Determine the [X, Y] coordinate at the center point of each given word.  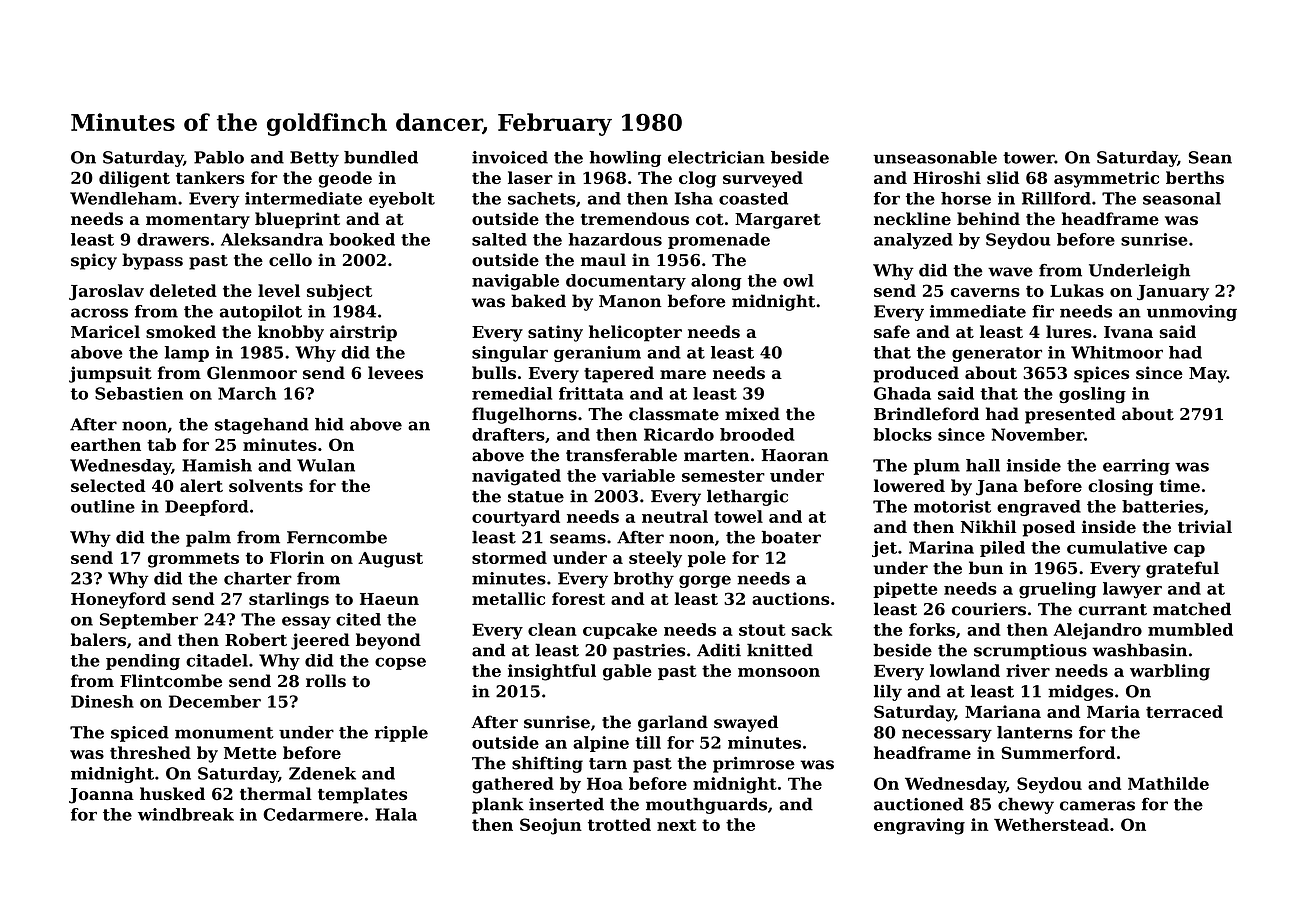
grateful [1182, 569]
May [1208, 375]
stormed [509, 557]
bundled [381, 157]
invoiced [510, 157]
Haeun [389, 599]
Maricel [105, 331]
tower [1029, 158]
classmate [674, 414]
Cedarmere [313, 814]
